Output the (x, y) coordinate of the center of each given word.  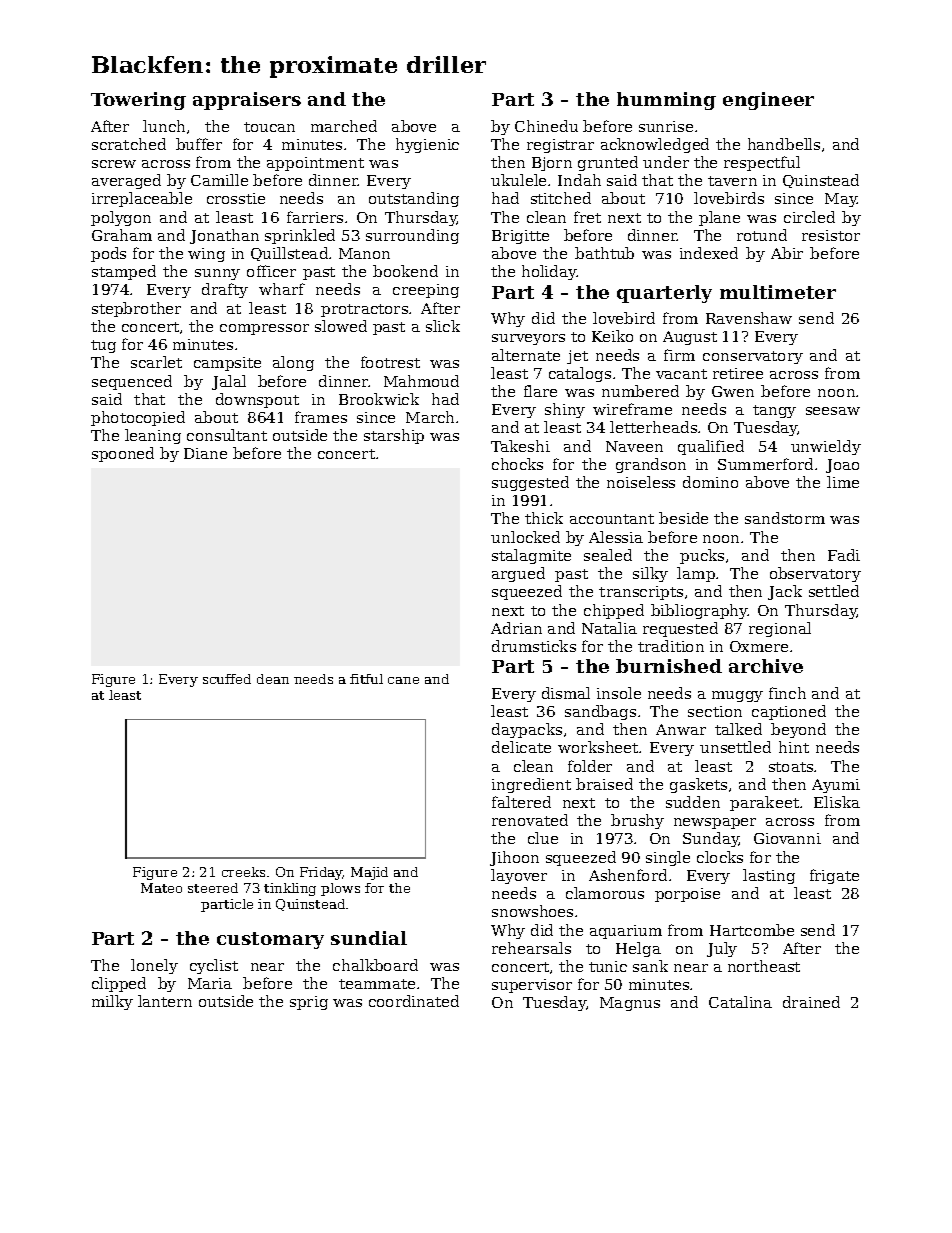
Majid (369, 873)
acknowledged (655, 145)
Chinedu (546, 126)
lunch (164, 126)
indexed (709, 253)
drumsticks (534, 646)
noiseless (641, 482)
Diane (205, 453)
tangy (774, 411)
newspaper (715, 823)
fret (587, 217)
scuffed (227, 679)
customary (270, 940)
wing (206, 255)
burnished (669, 666)
